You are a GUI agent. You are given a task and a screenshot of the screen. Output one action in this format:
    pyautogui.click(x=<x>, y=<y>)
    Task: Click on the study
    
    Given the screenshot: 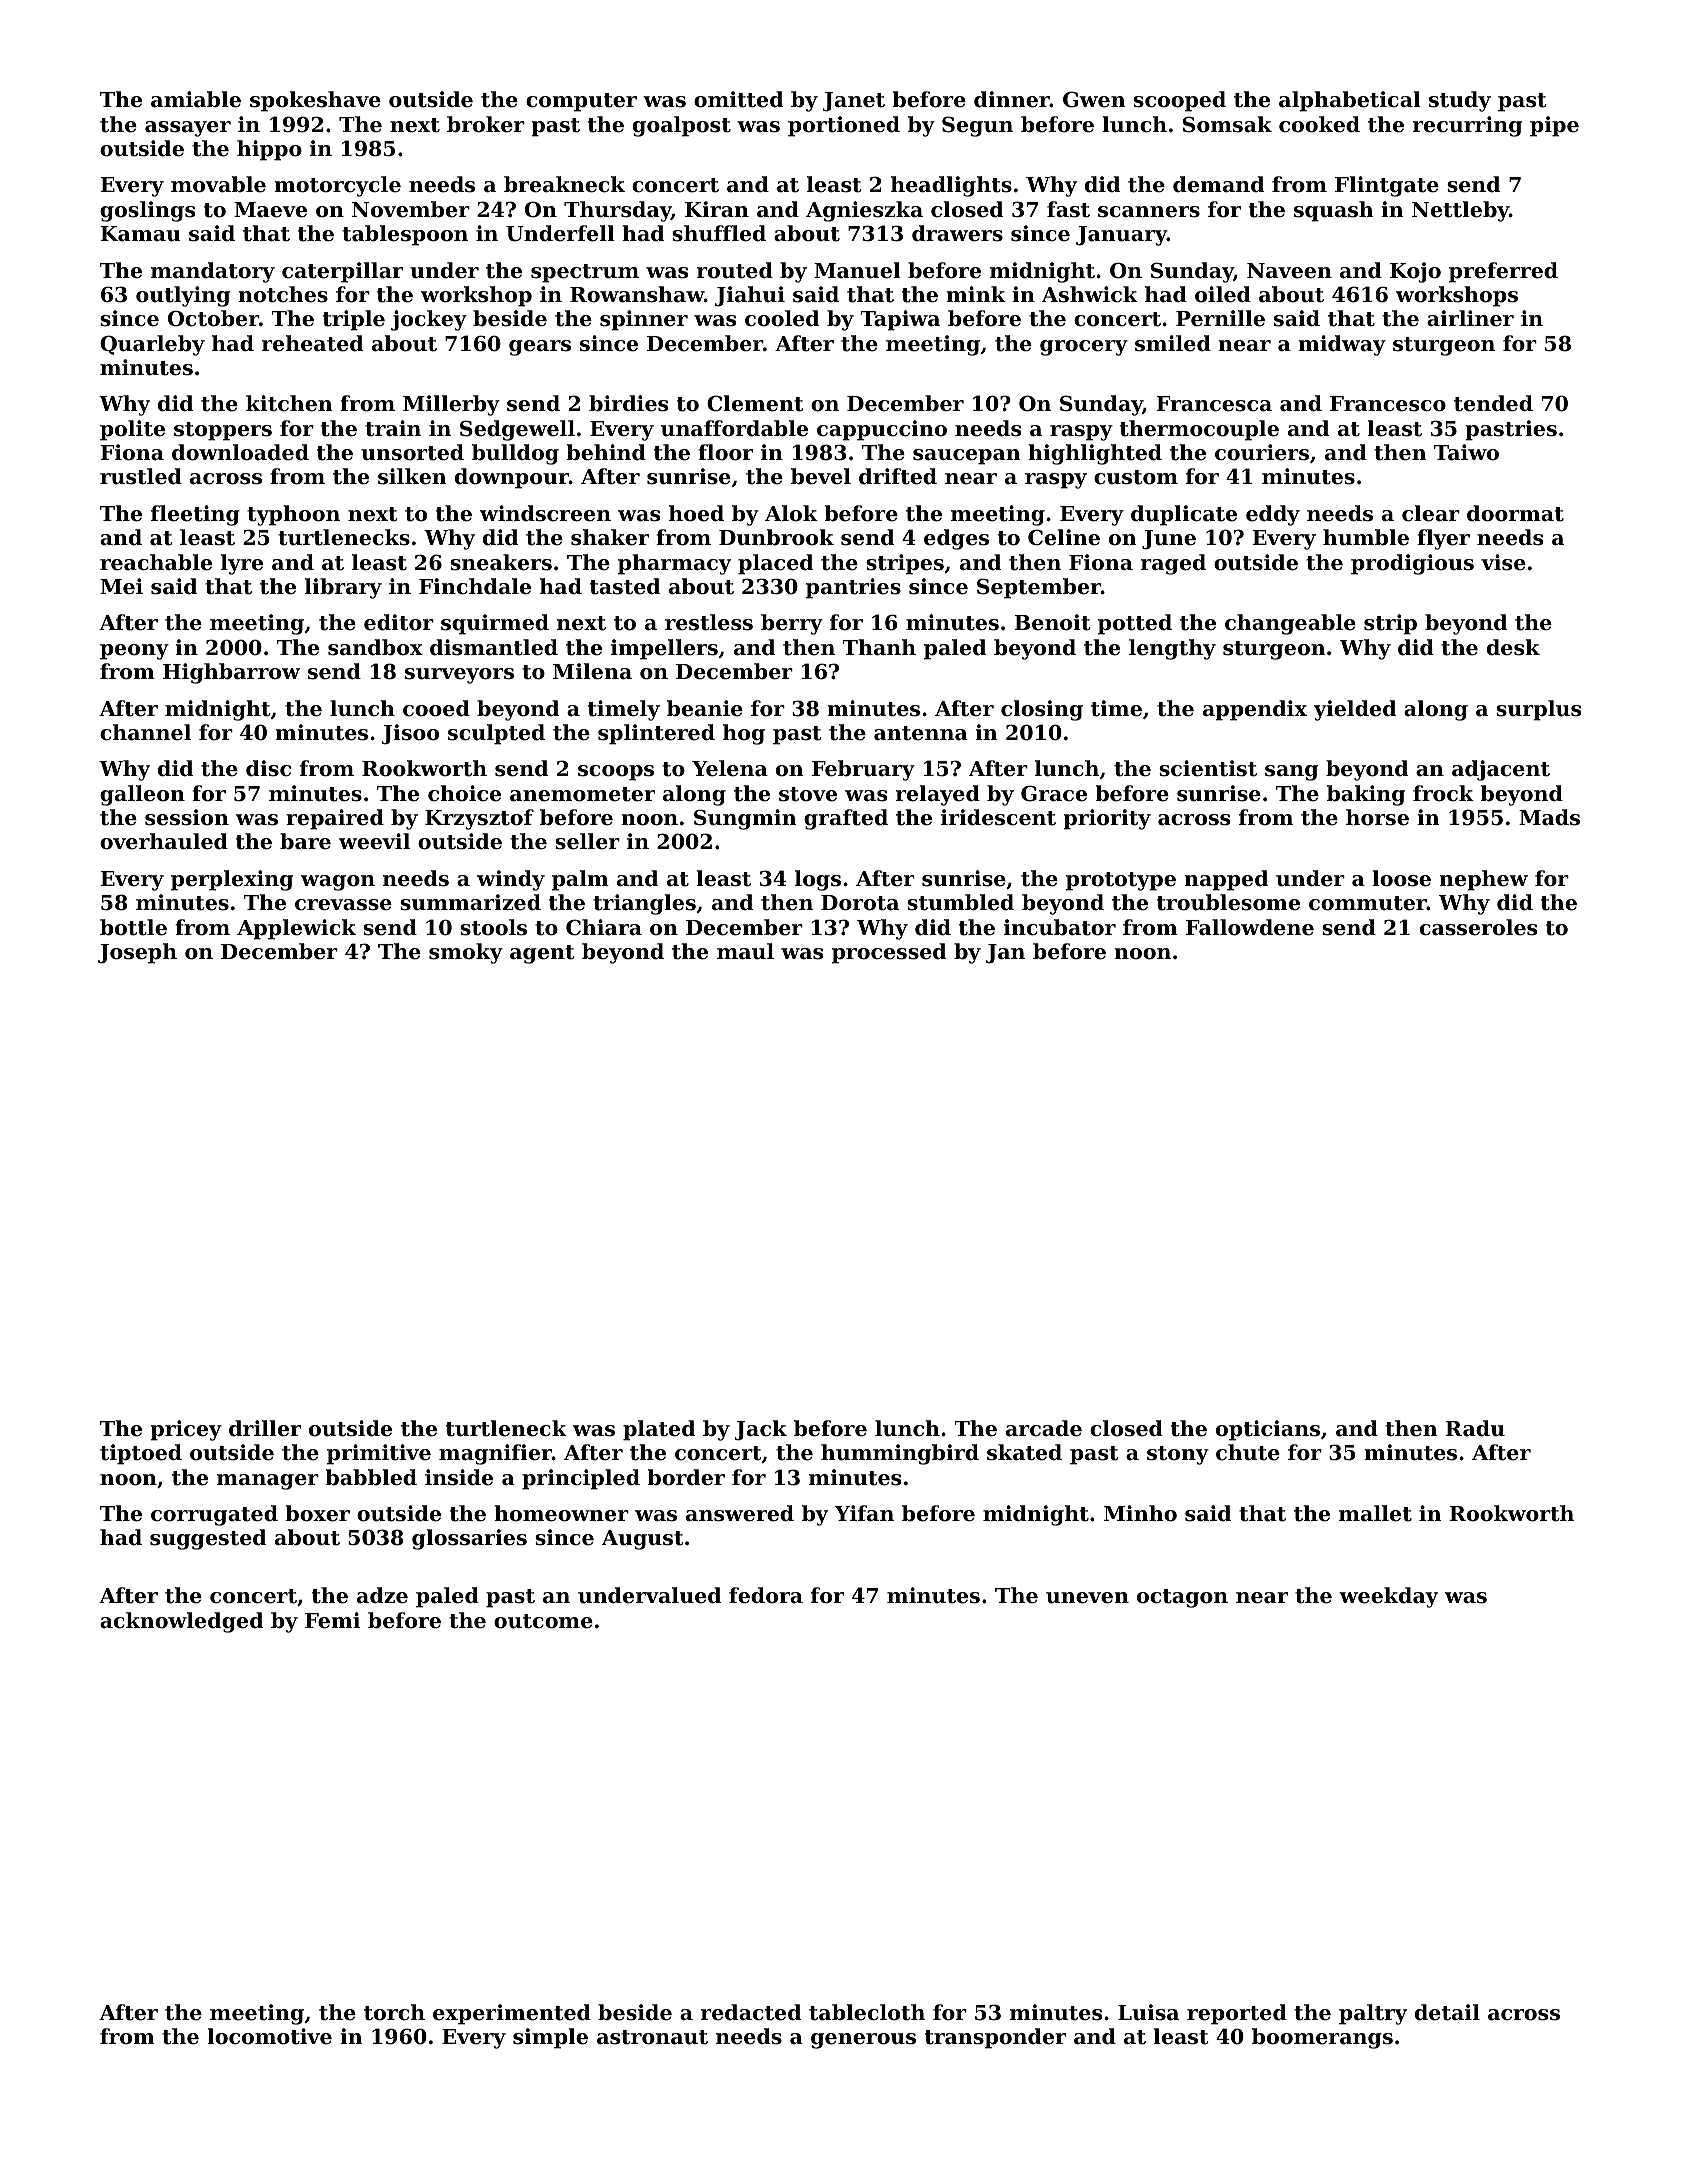 What is the action you would take?
    pyautogui.click(x=1460, y=101)
